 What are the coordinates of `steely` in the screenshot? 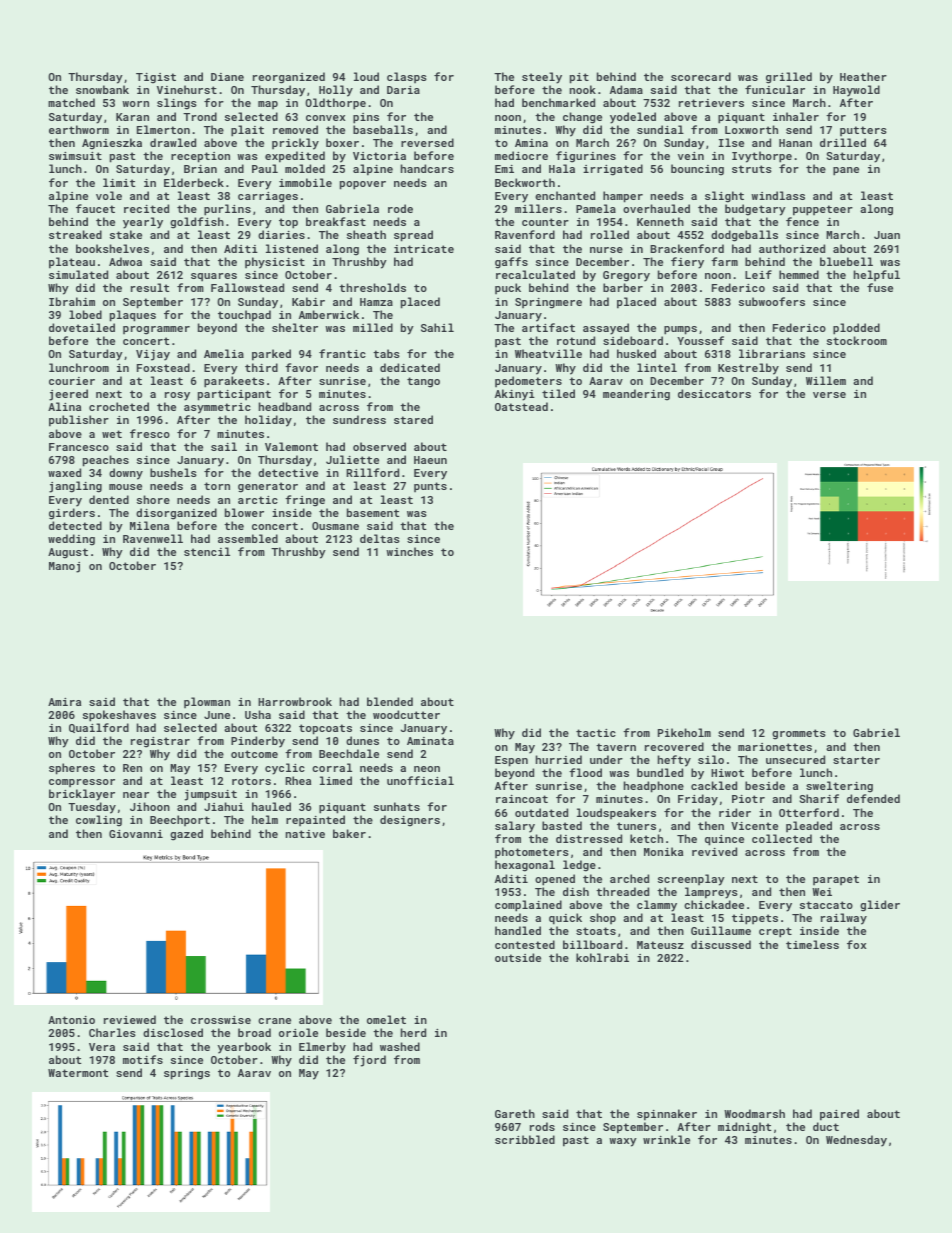 It's located at (542, 78).
